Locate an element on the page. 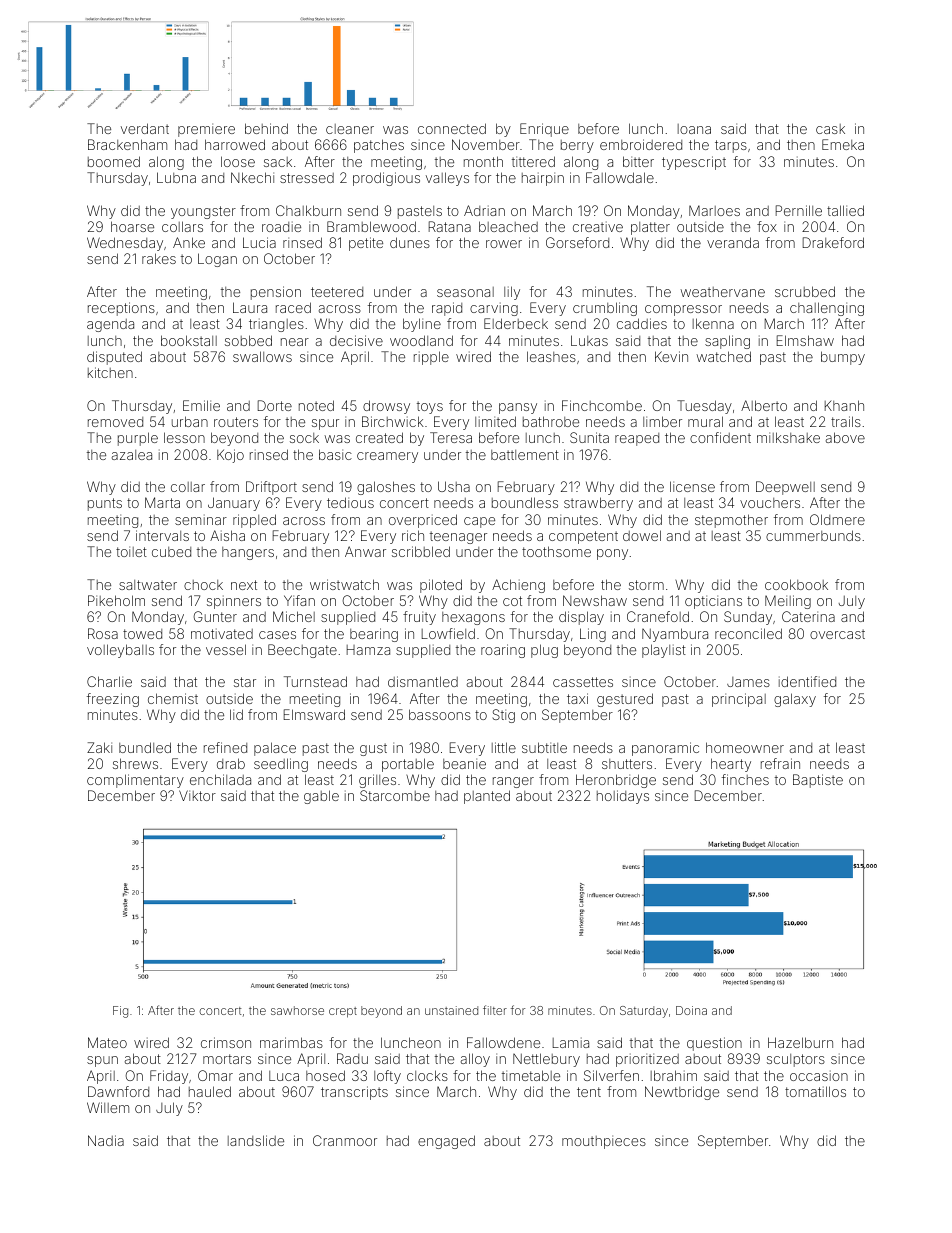 The image size is (952, 1233). cask is located at coordinates (830, 129).
